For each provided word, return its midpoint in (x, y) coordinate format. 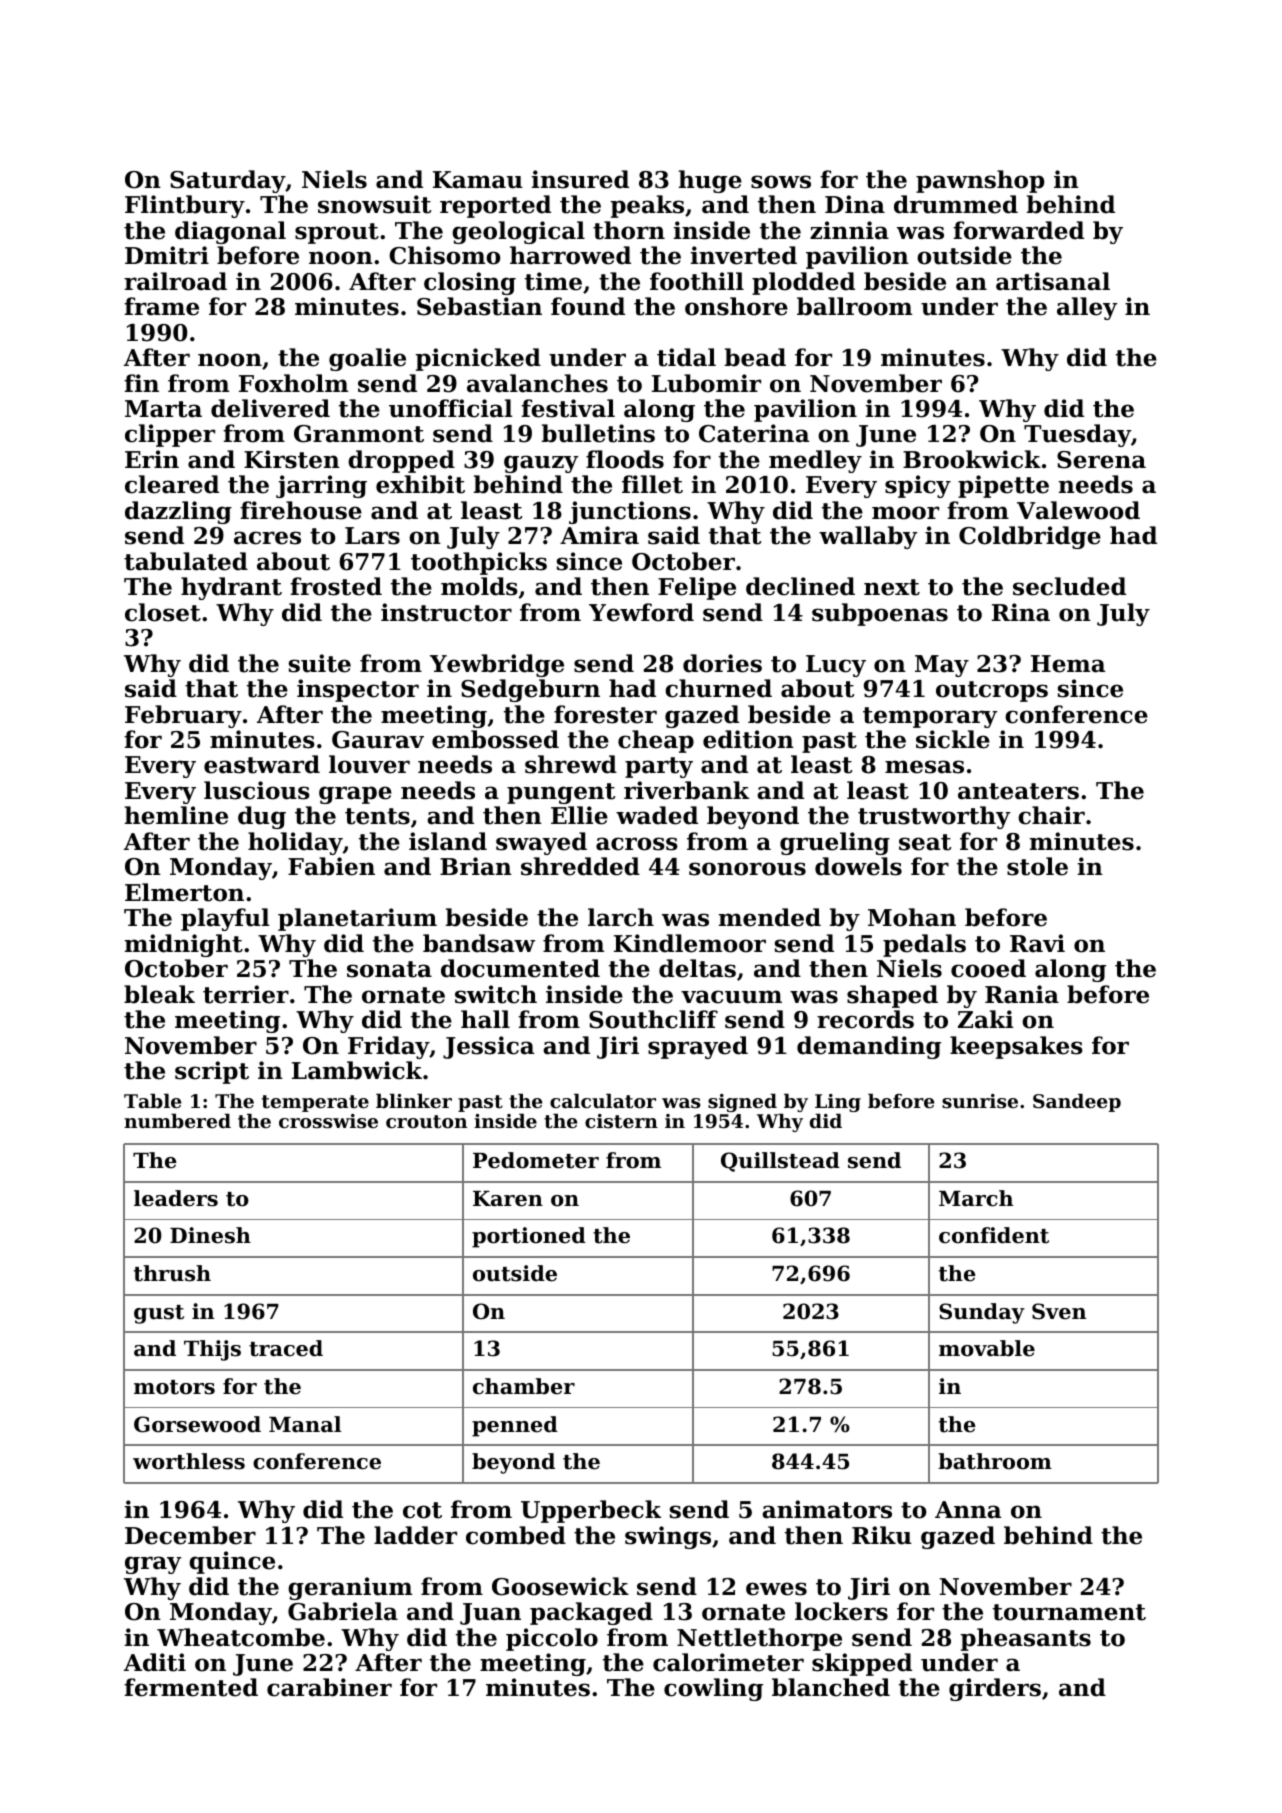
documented (520, 968)
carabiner (329, 1687)
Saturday (228, 181)
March (976, 1198)
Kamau (478, 180)
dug (262, 817)
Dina (855, 204)
